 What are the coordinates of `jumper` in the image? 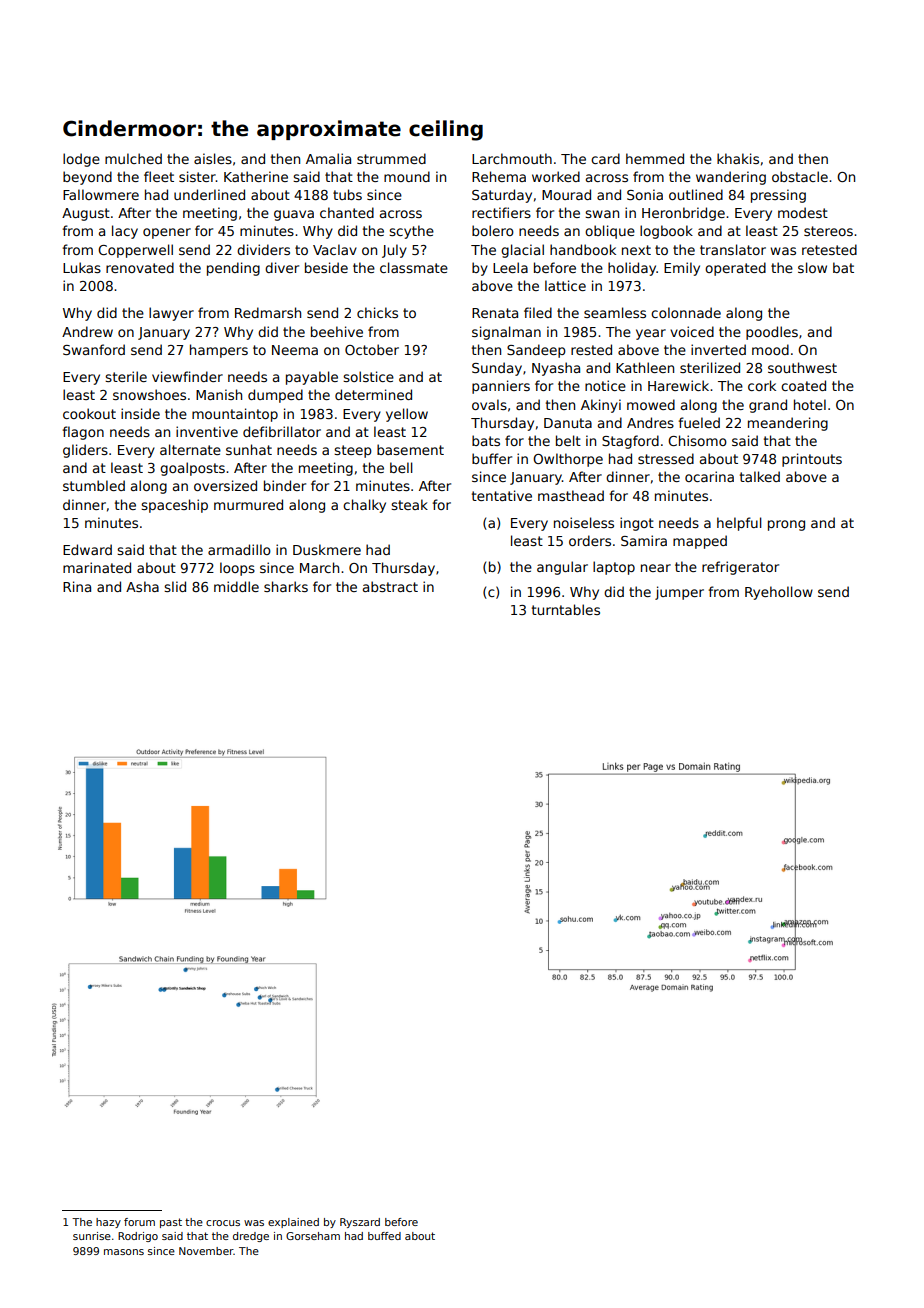 It's located at (679, 593).
